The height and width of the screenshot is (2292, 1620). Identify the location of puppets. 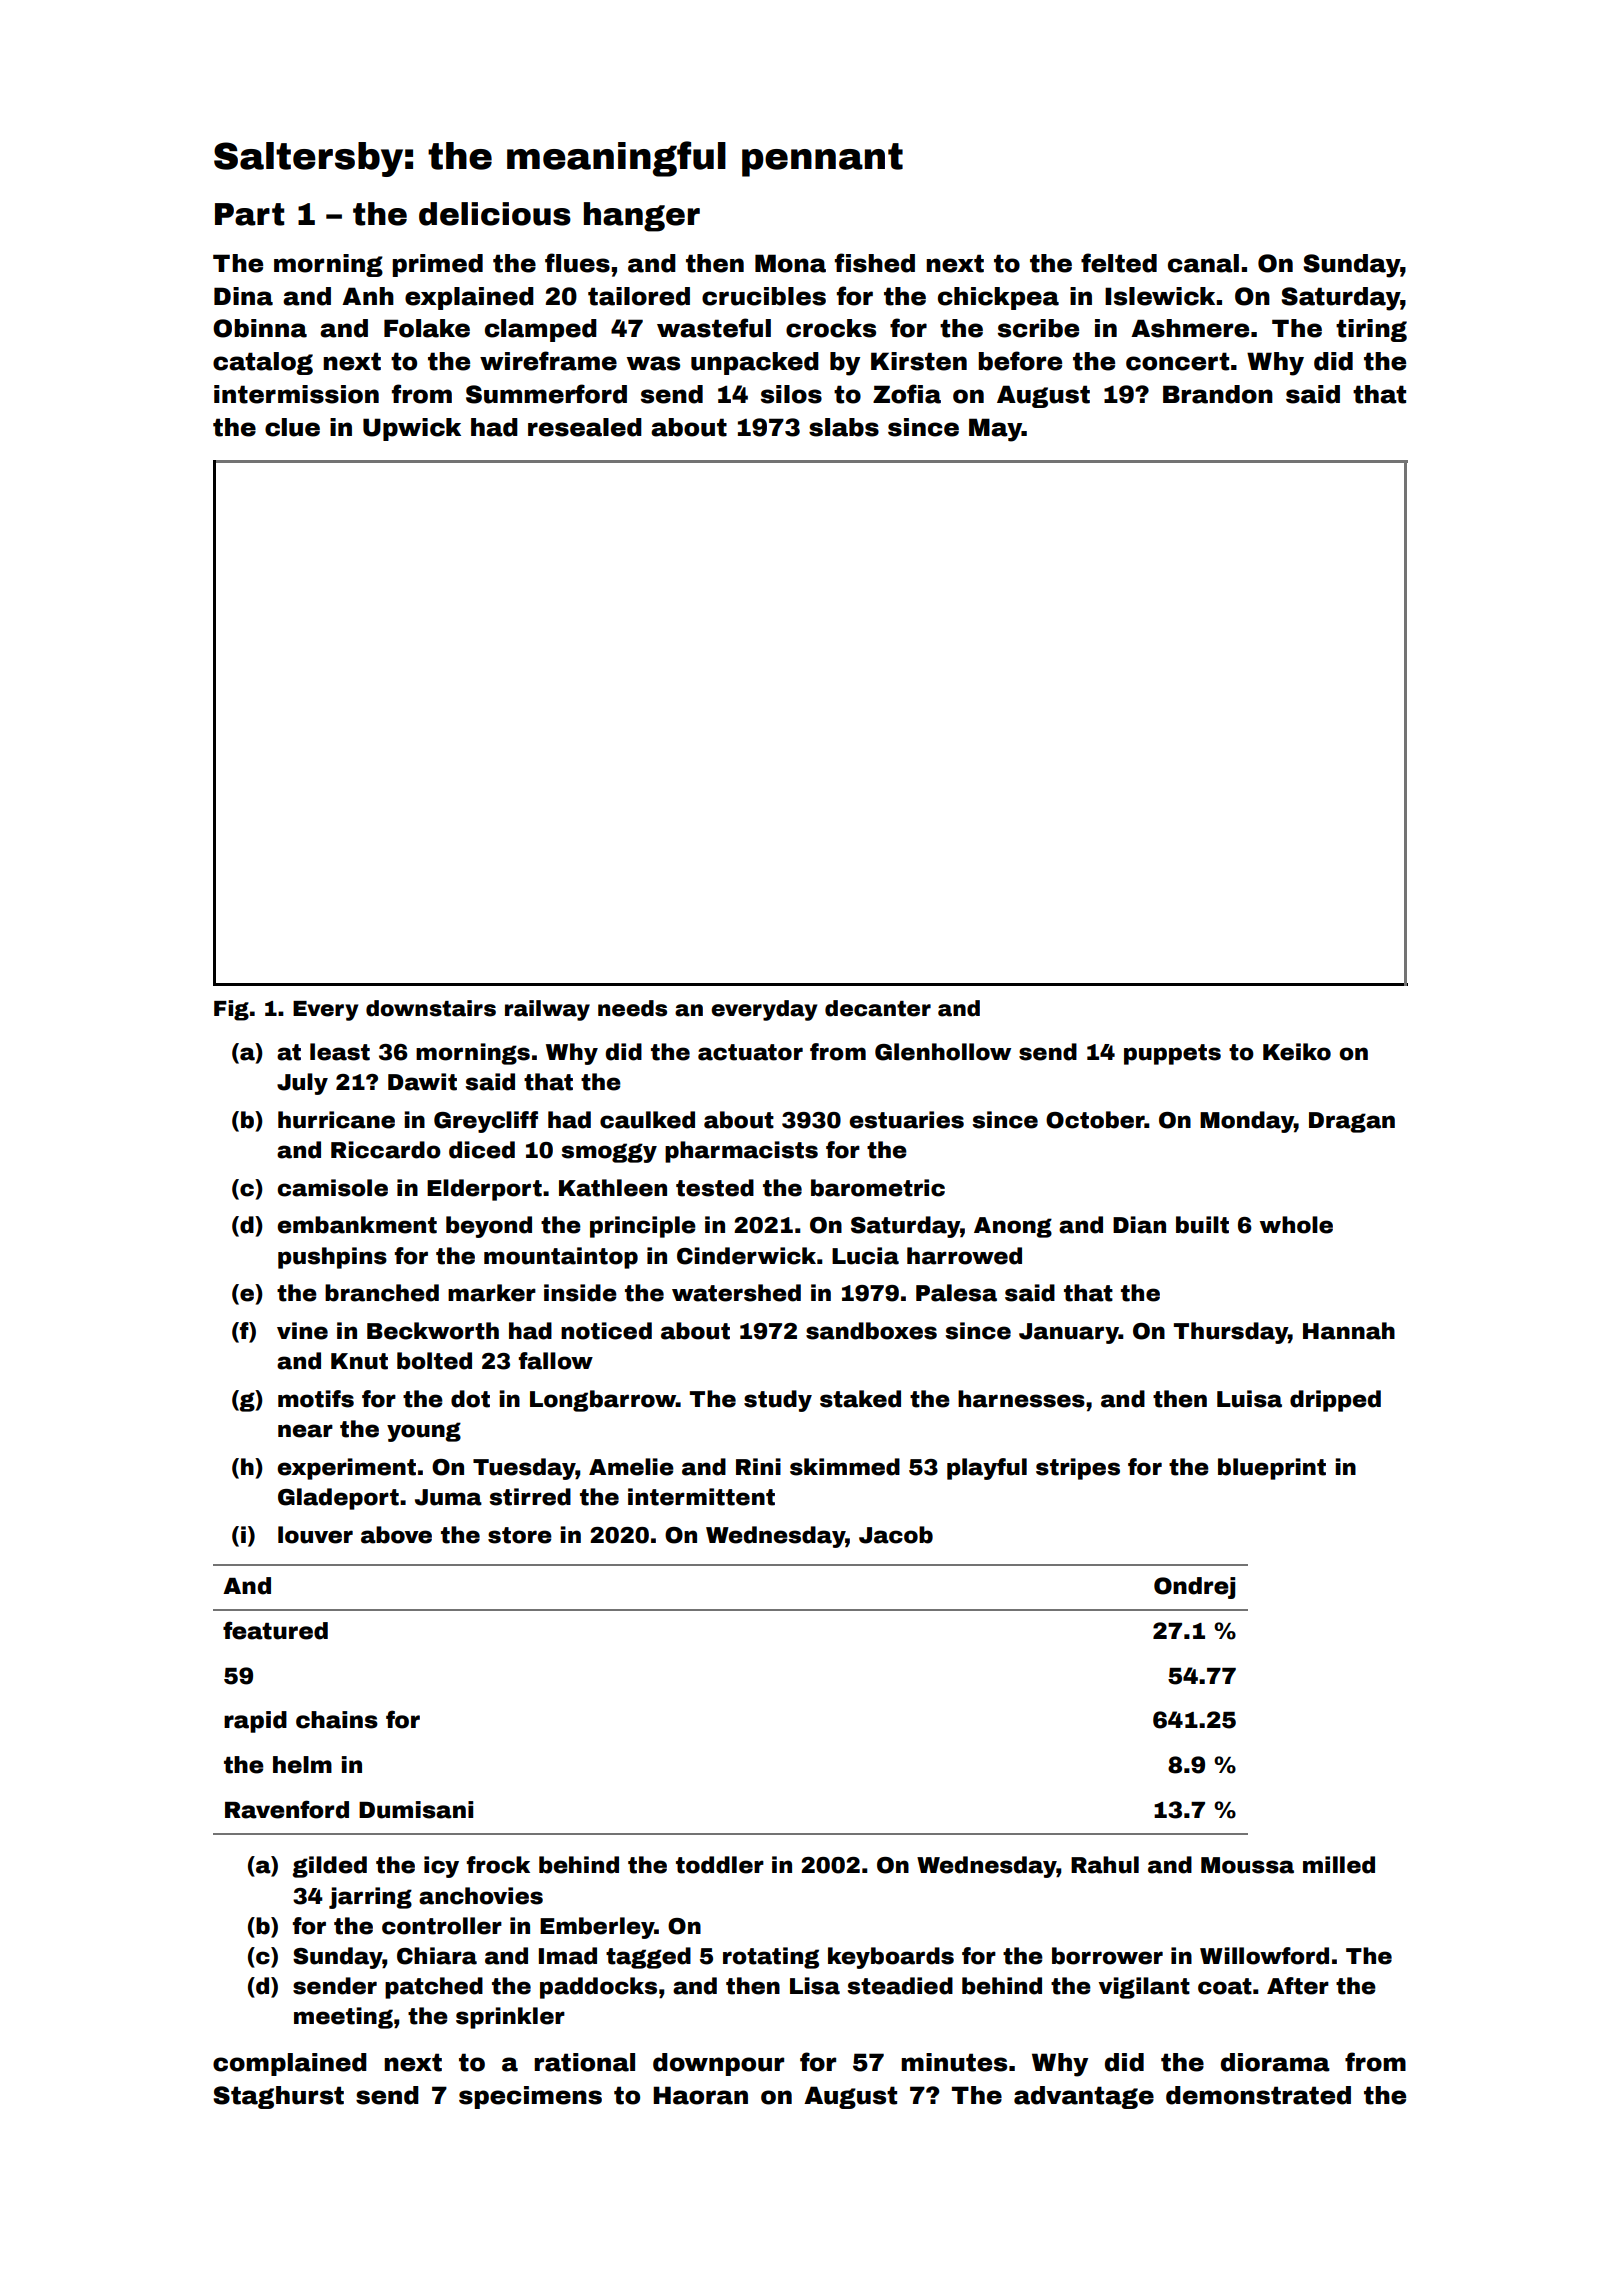
(1172, 1054).
